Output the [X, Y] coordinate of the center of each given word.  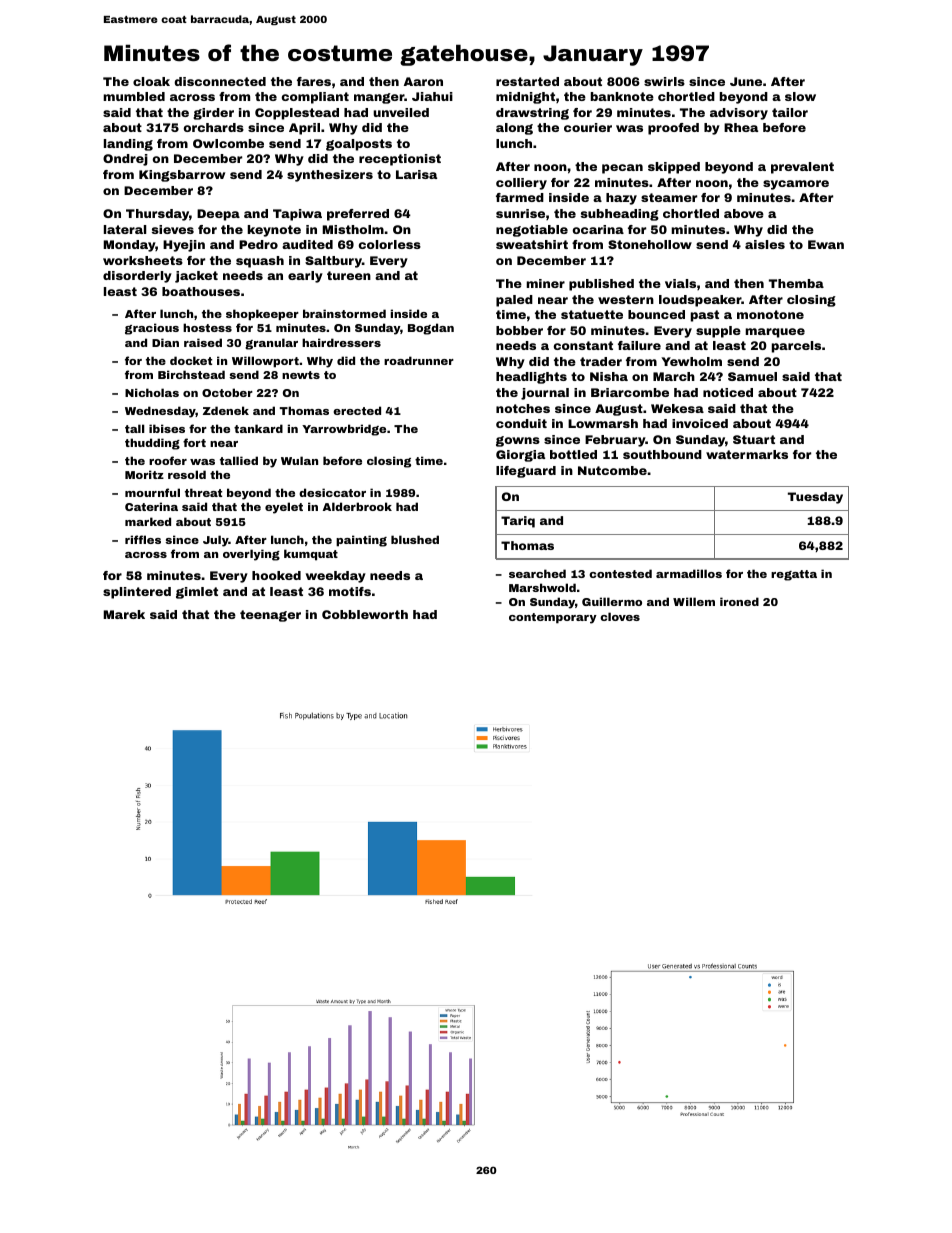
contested [620, 573]
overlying [251, 555]
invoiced [700, 423]
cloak [151, 81]
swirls [664, 81]
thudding [152, 444]
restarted [527, 81]
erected [357, 410]
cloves [620, 616]
